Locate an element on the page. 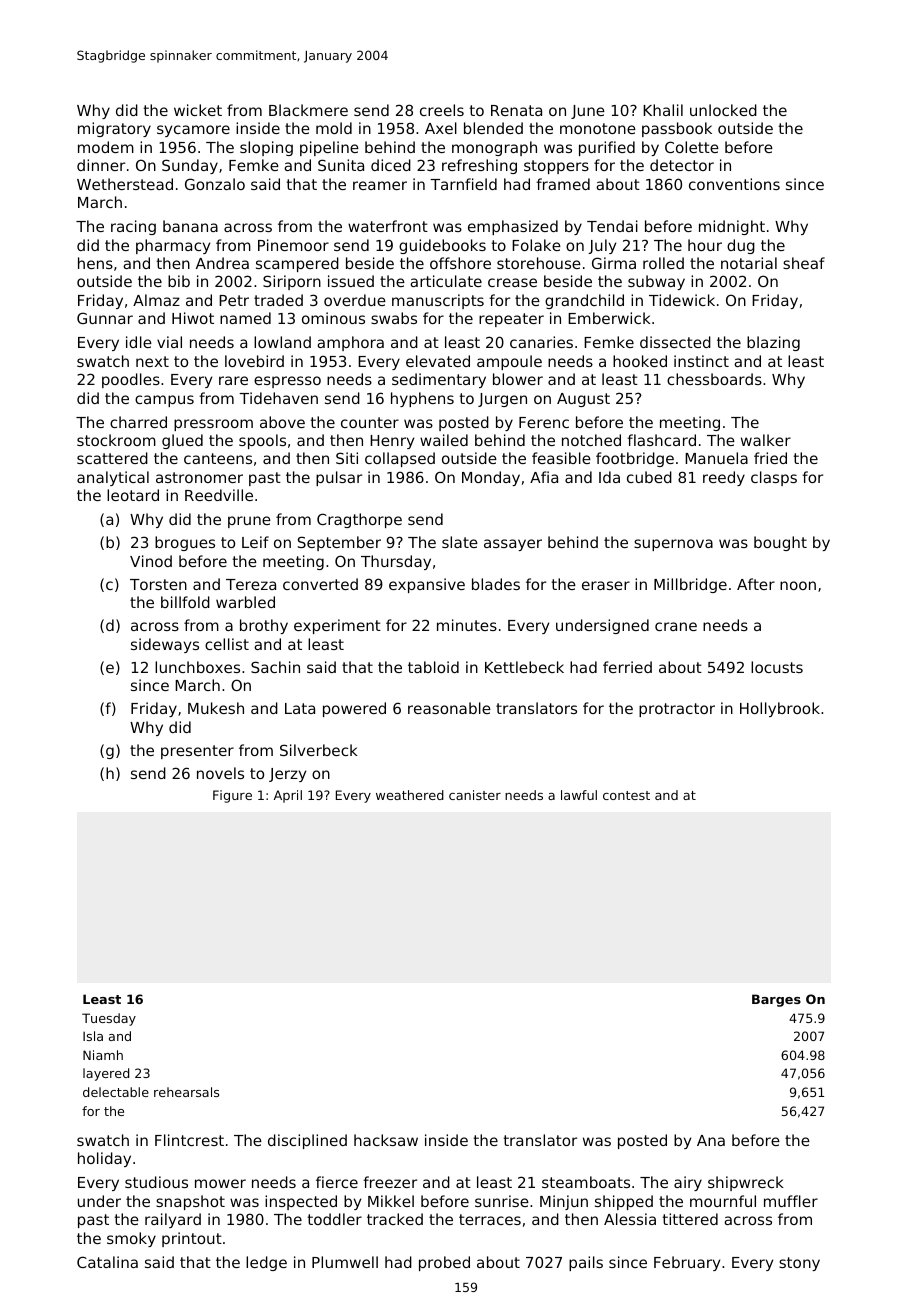 The image size is (908, 1316). clasps is located at coordinates (774, 478).
